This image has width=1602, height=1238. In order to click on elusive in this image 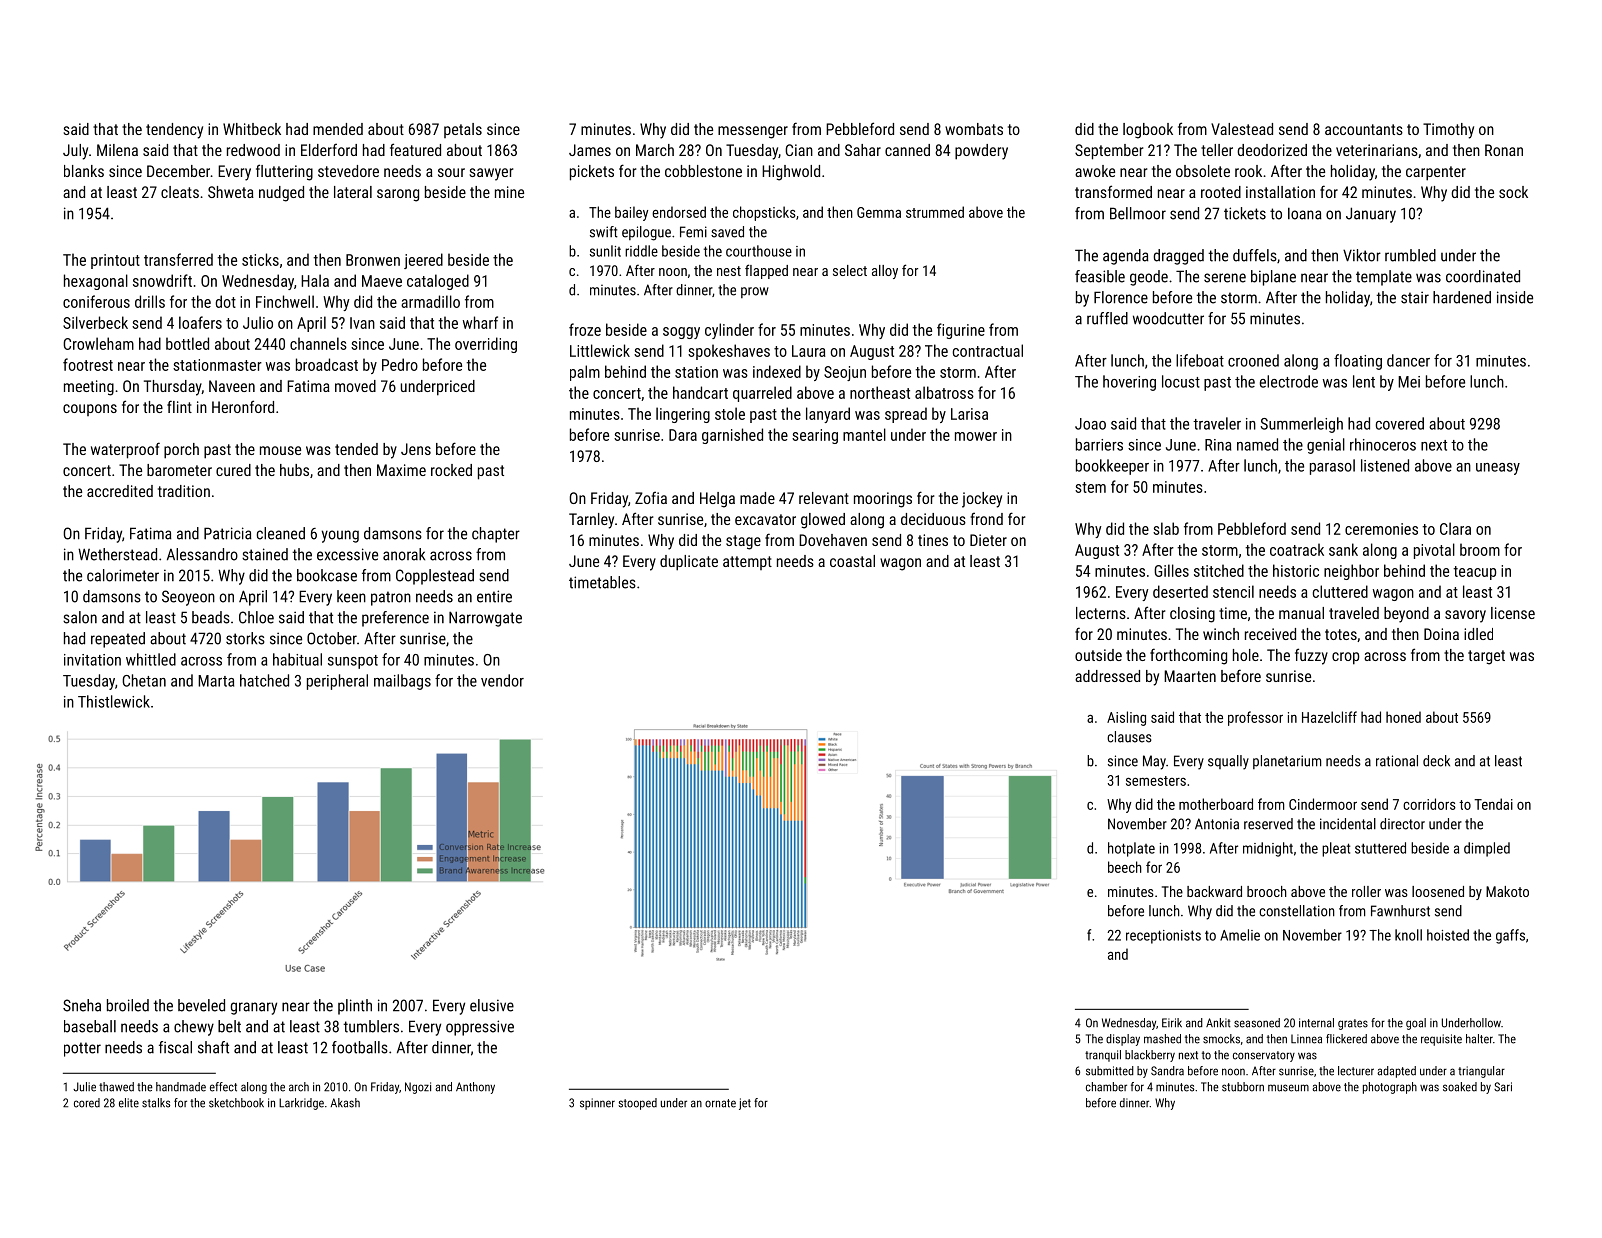, I will do `click(492, 1005)`.
